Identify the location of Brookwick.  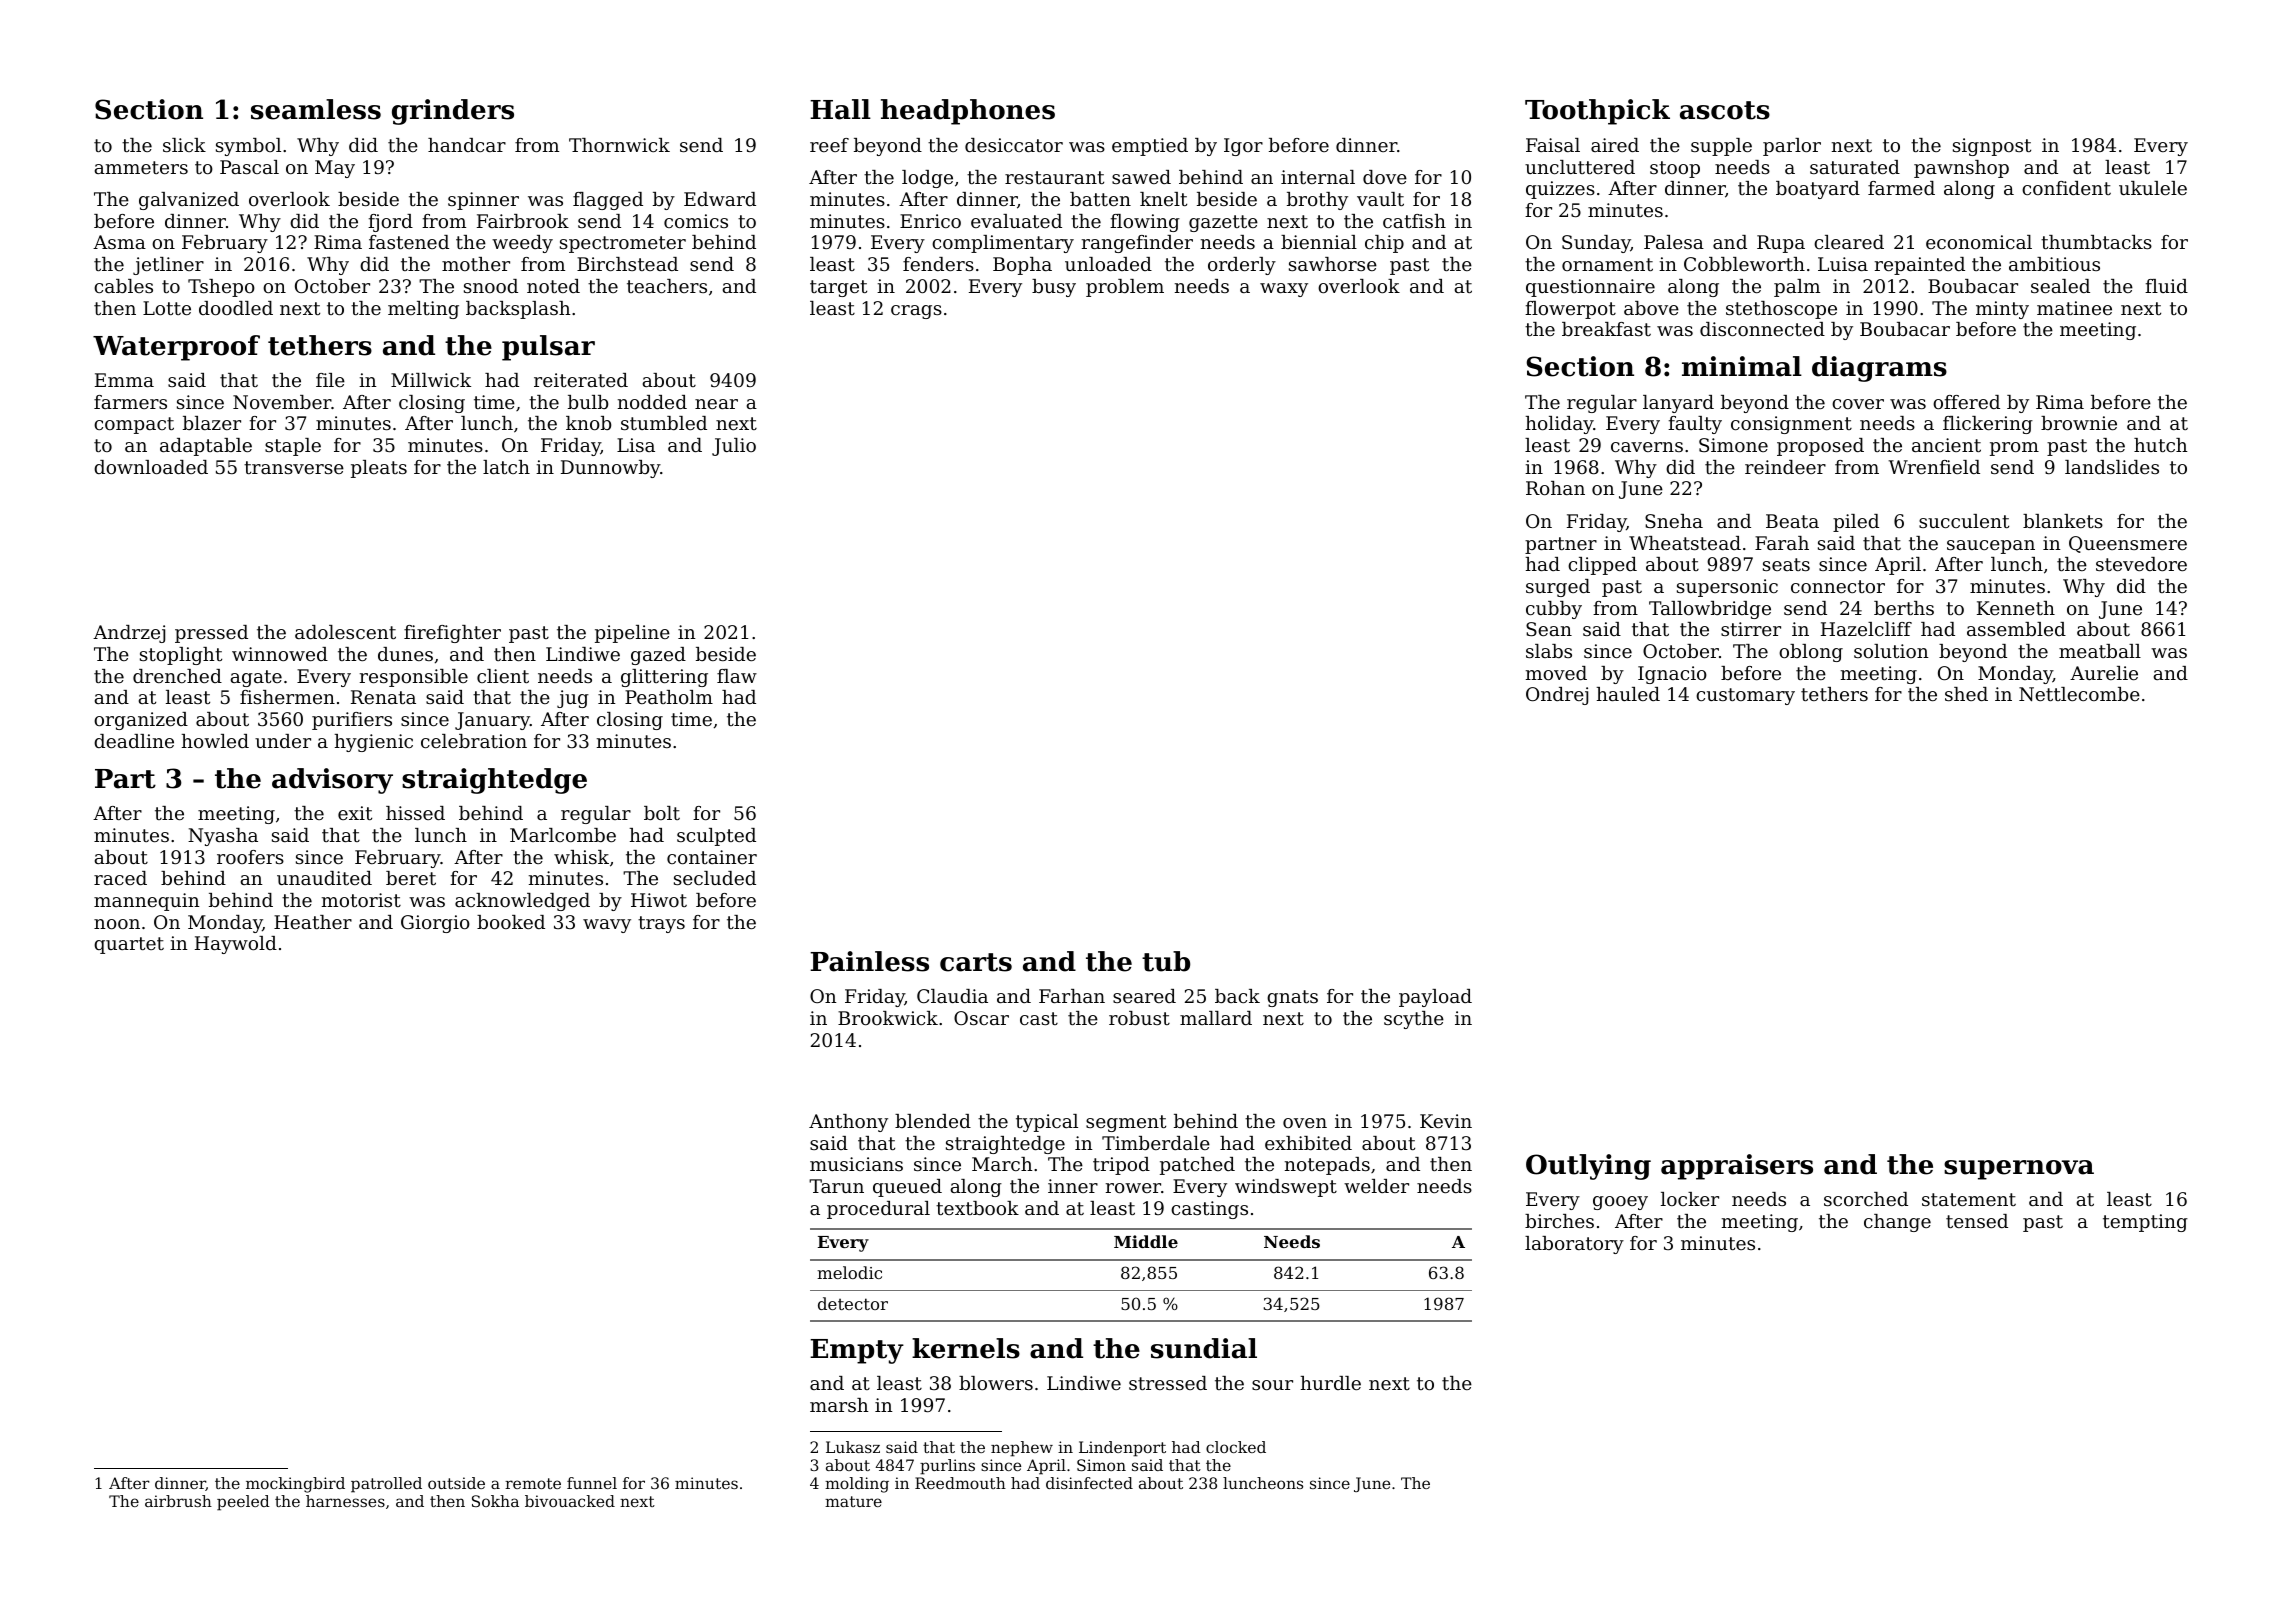
(888, 1018).
